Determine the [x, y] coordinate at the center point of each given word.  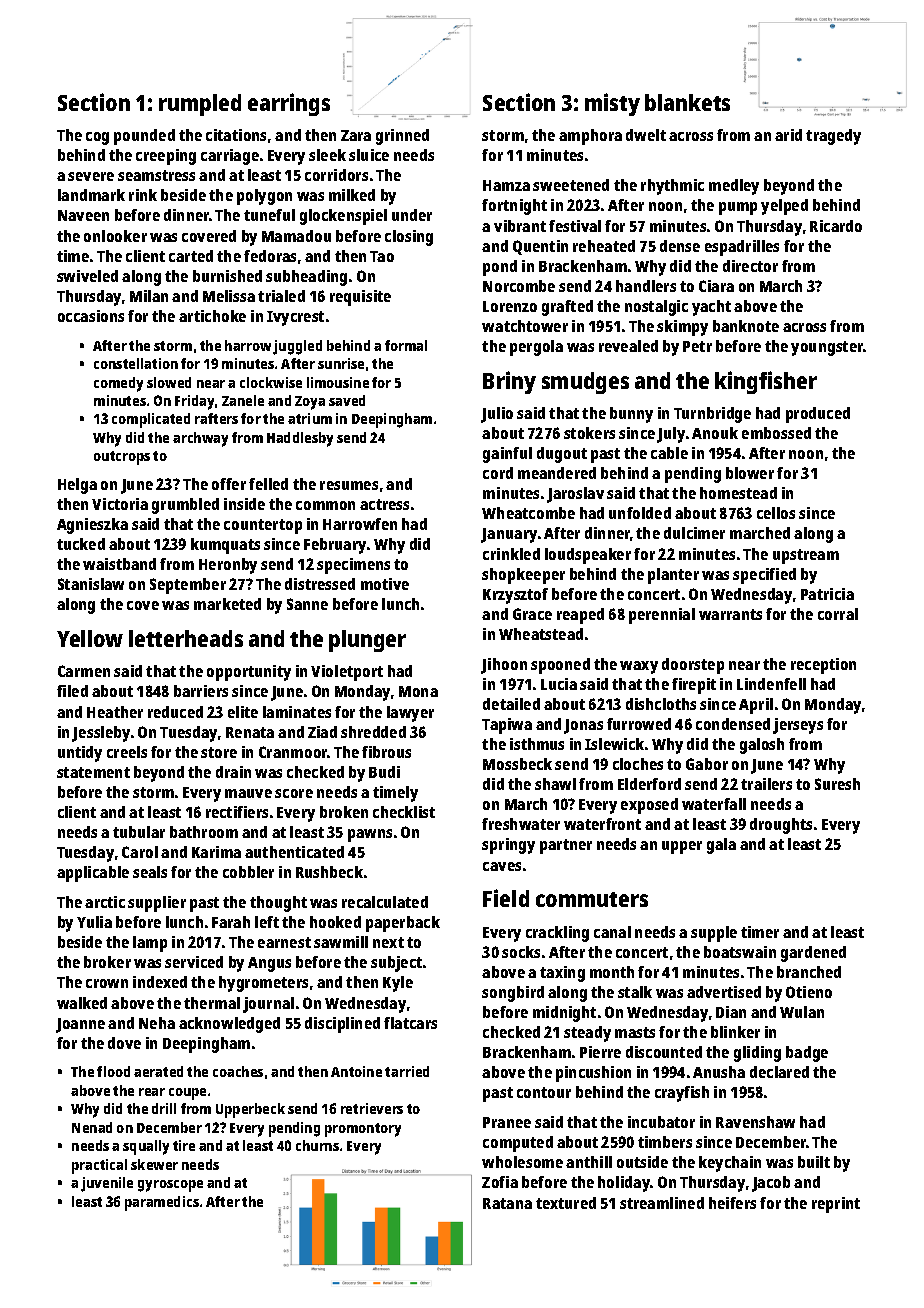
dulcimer [694, 533]
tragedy [833, 137]
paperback [403, 924]
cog [97, 138]
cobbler [248, 872]
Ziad [322, 732]
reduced [175, 712]
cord [498, 473]
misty [612, 104]
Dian [731, 1012]
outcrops [122, 458]
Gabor [707, 764]
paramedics [162, 1203]
